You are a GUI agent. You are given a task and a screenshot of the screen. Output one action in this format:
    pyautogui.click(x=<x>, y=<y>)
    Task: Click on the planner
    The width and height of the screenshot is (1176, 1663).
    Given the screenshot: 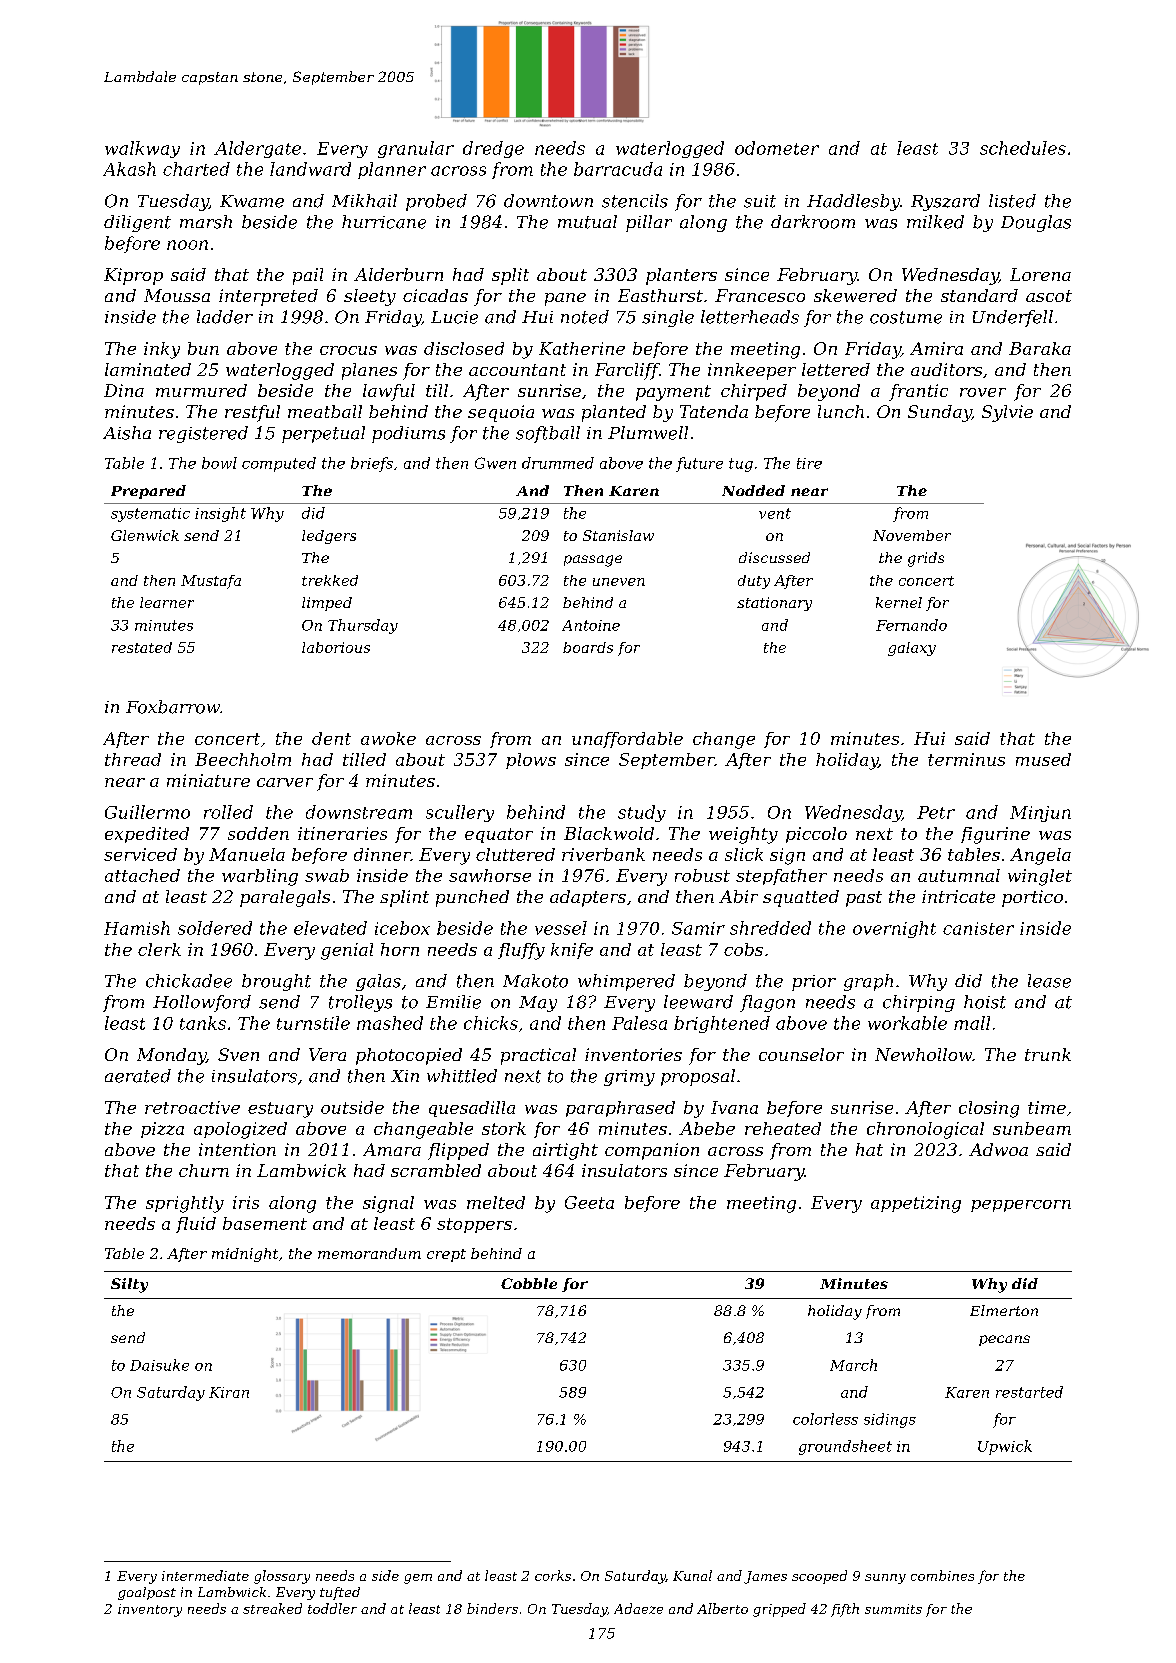 What is the action you would take?
    pyautogui.click(x=392, y=170)
